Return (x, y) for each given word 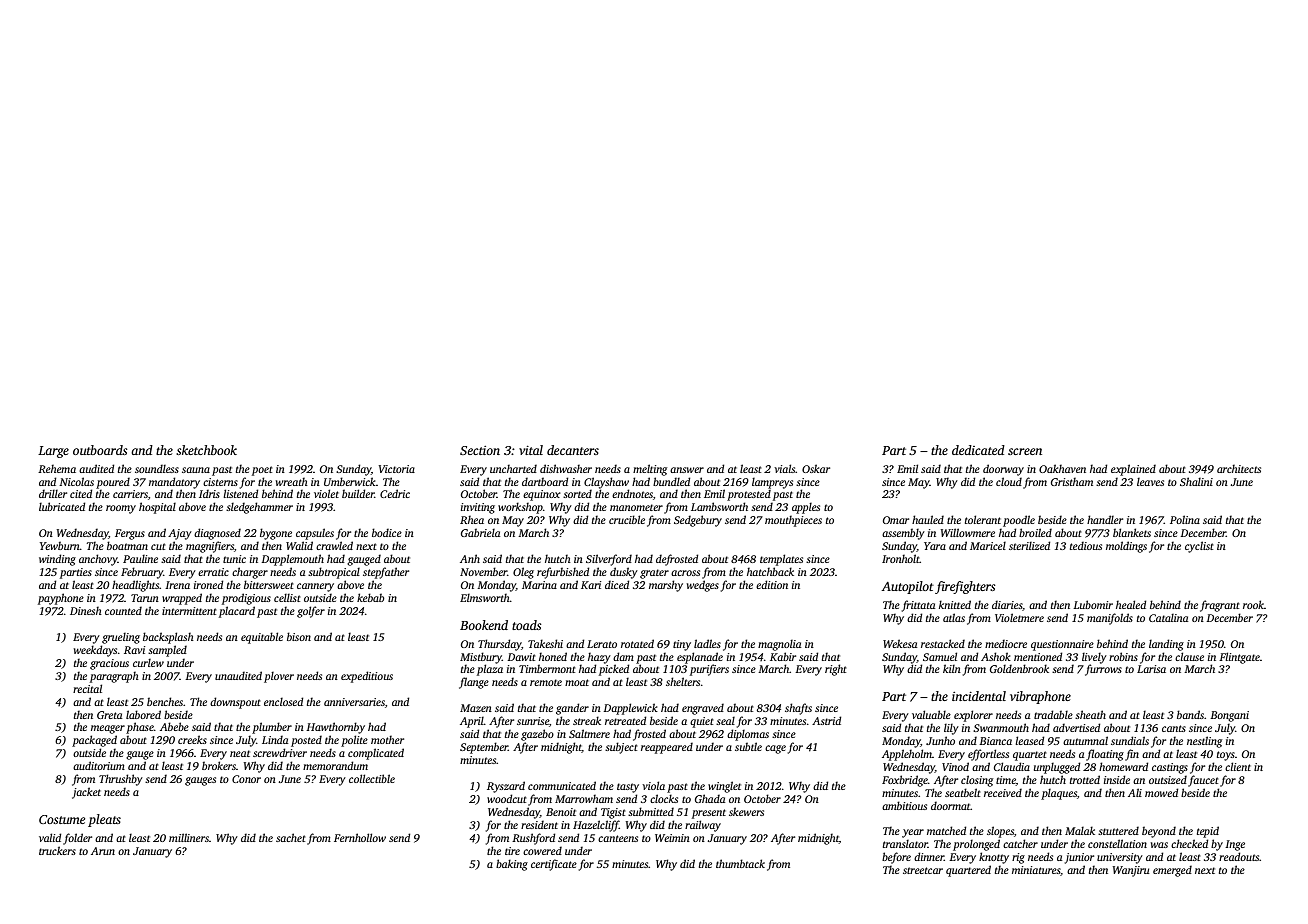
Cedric (395, 493)
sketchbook (206, 450)
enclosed (283, 701)
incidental (979, 696)
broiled (1035, 532)
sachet (291, 837)
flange (474, 683)
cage (775, 749)
